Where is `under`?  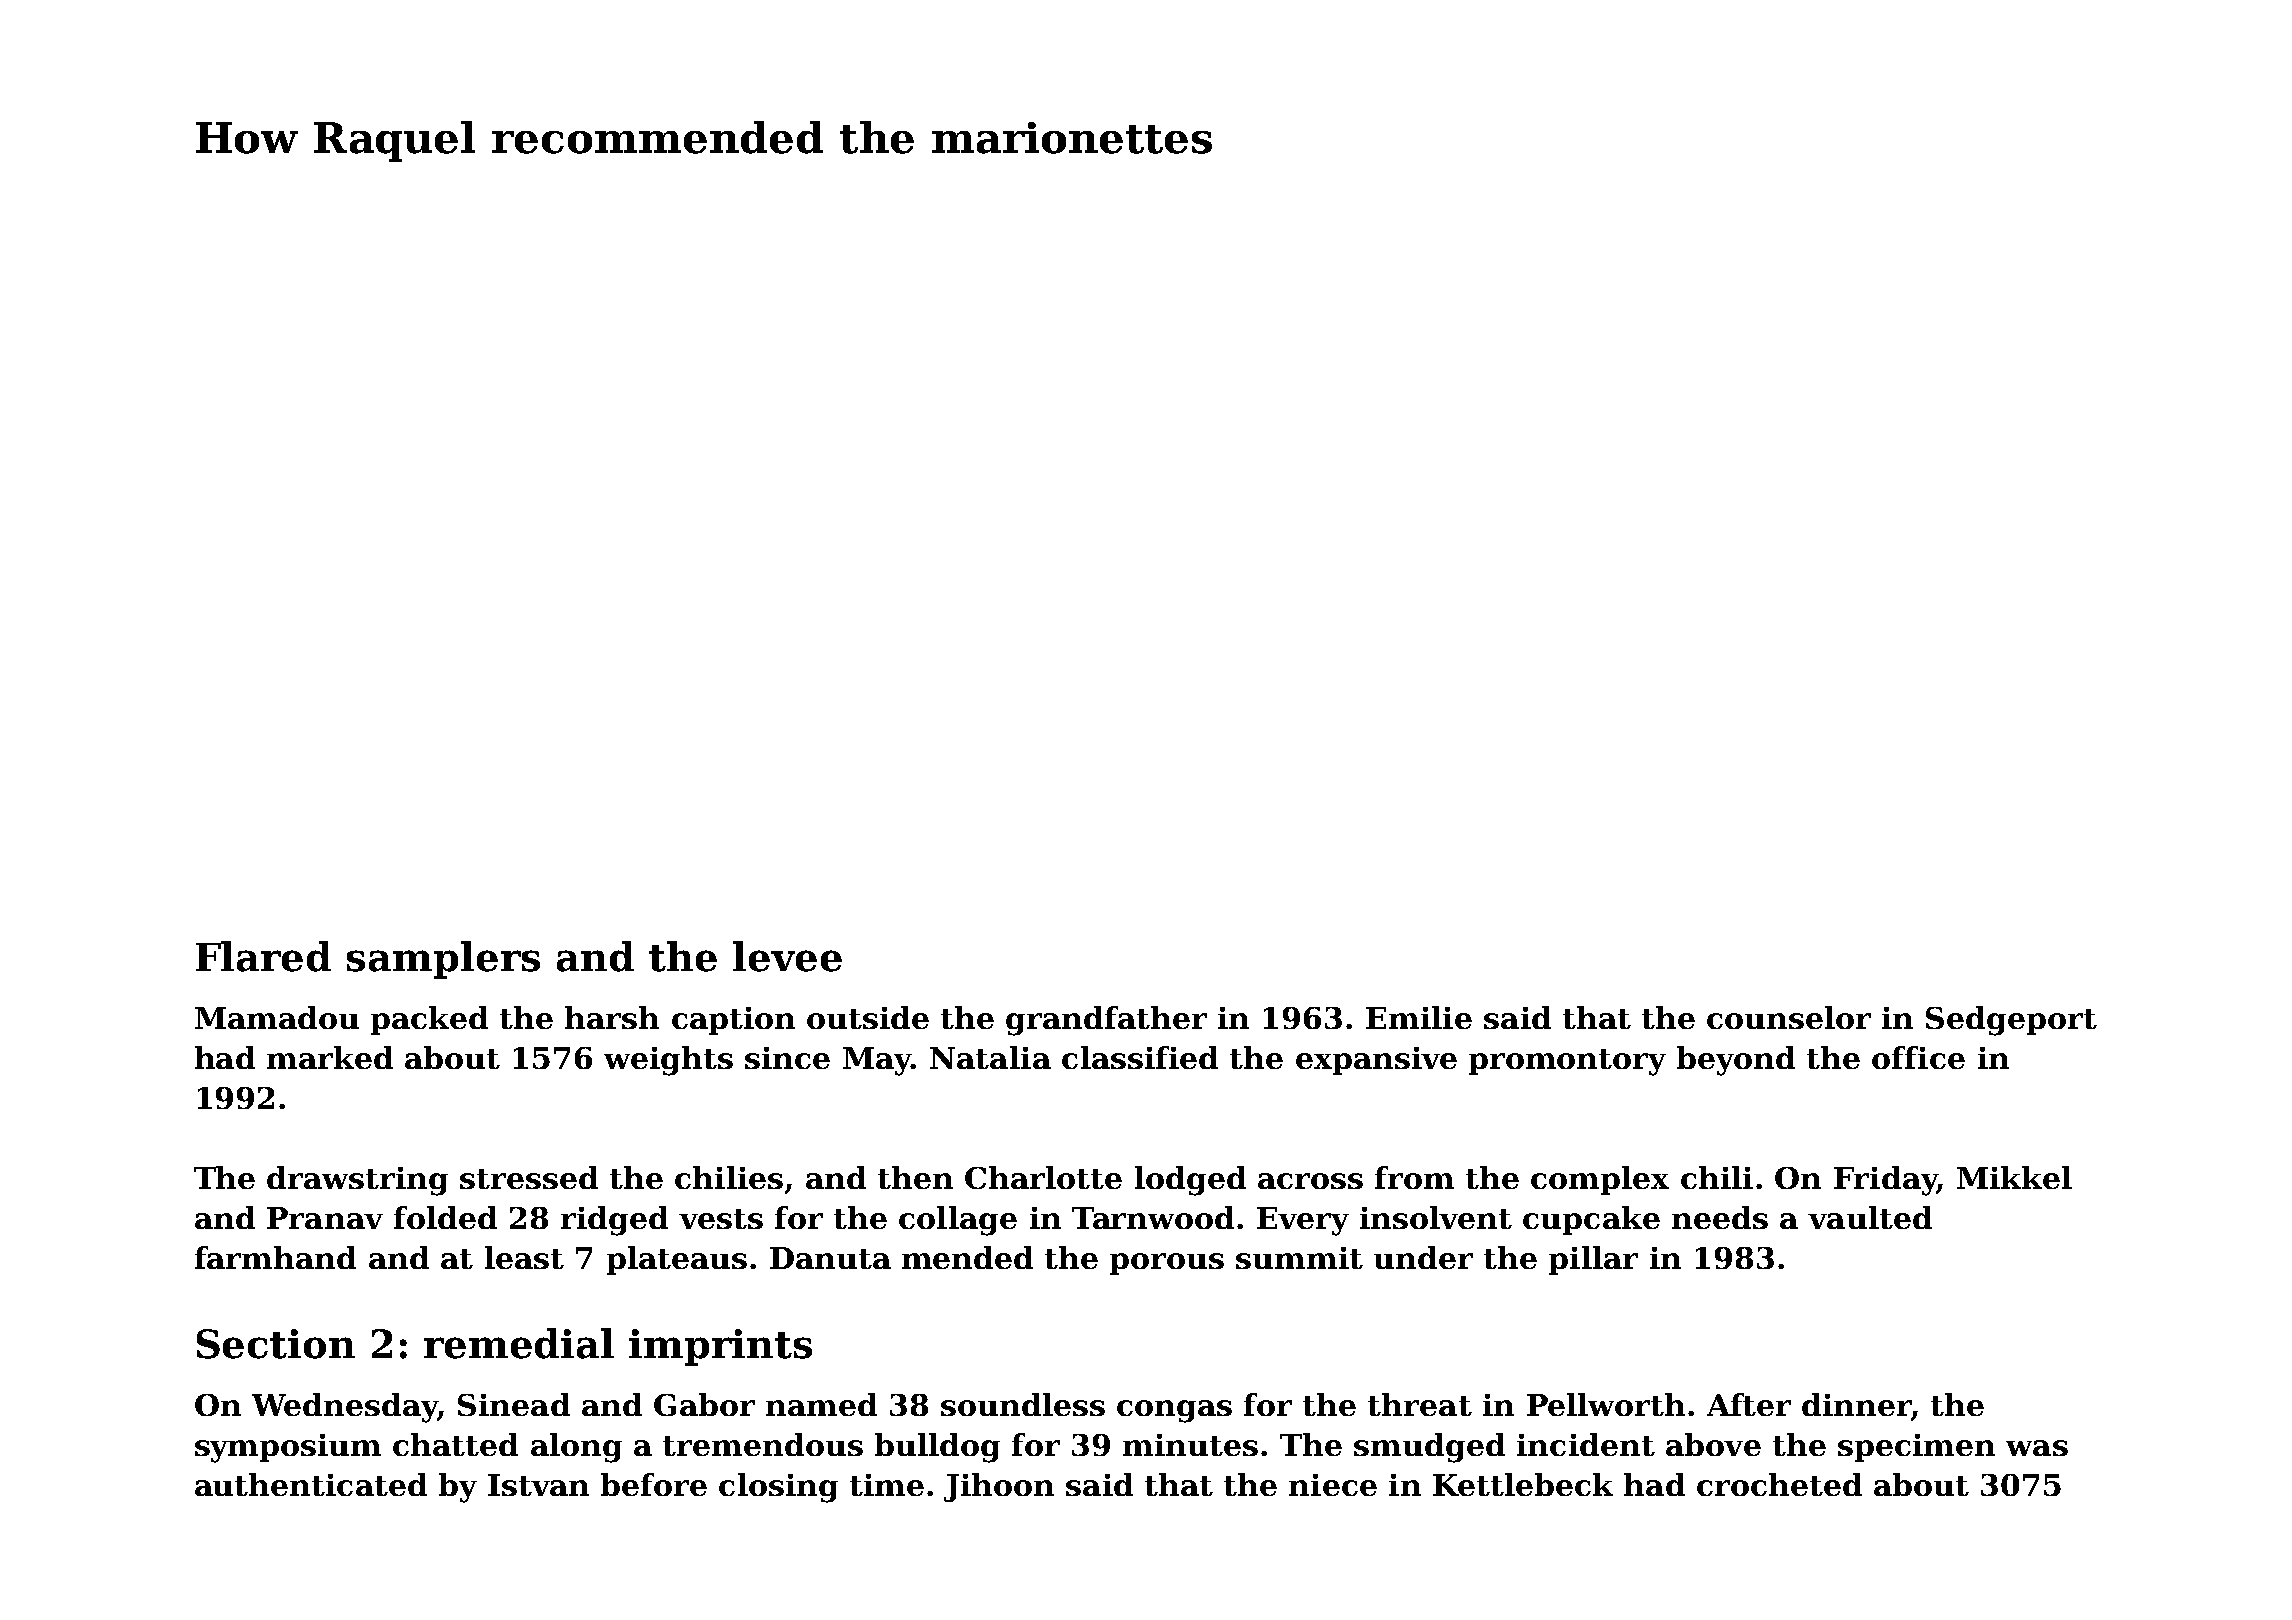
under is located at coordinates (1423, 1257).
